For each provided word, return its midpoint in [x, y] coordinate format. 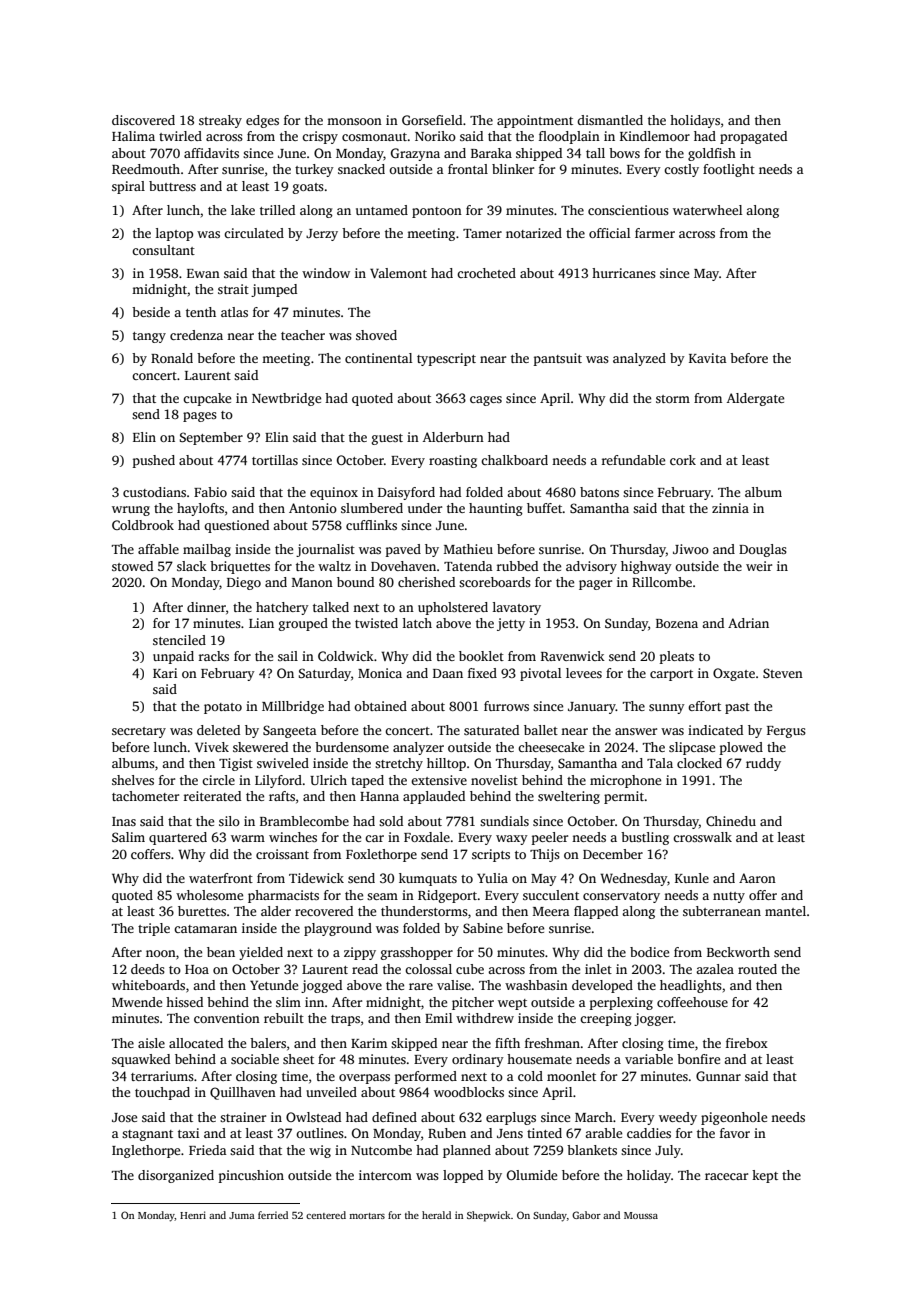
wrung [131, 511]
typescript [446, 359]
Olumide [532, 1175]
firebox [747, 1043]
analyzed [639, 359]
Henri [193, 1215]
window [326, 273]
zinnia [730, 508]
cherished [426, 582]
